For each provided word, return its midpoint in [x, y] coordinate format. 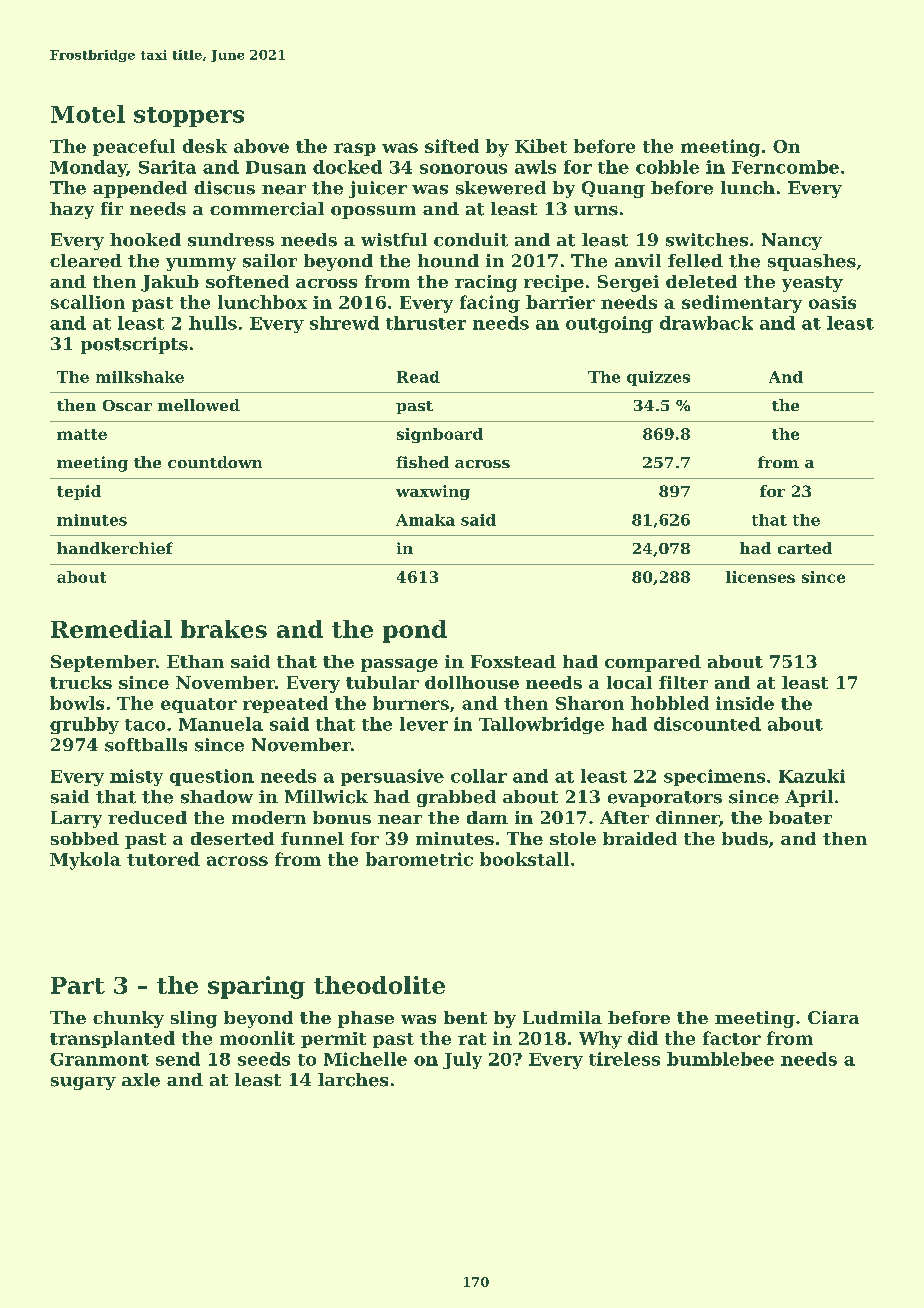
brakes [224, 629]
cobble [667, 167]
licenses [760, 577]
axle [141, 1080]
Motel [88, 114]
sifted [452, 146]
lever [424, 724]
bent [465, 1017]
